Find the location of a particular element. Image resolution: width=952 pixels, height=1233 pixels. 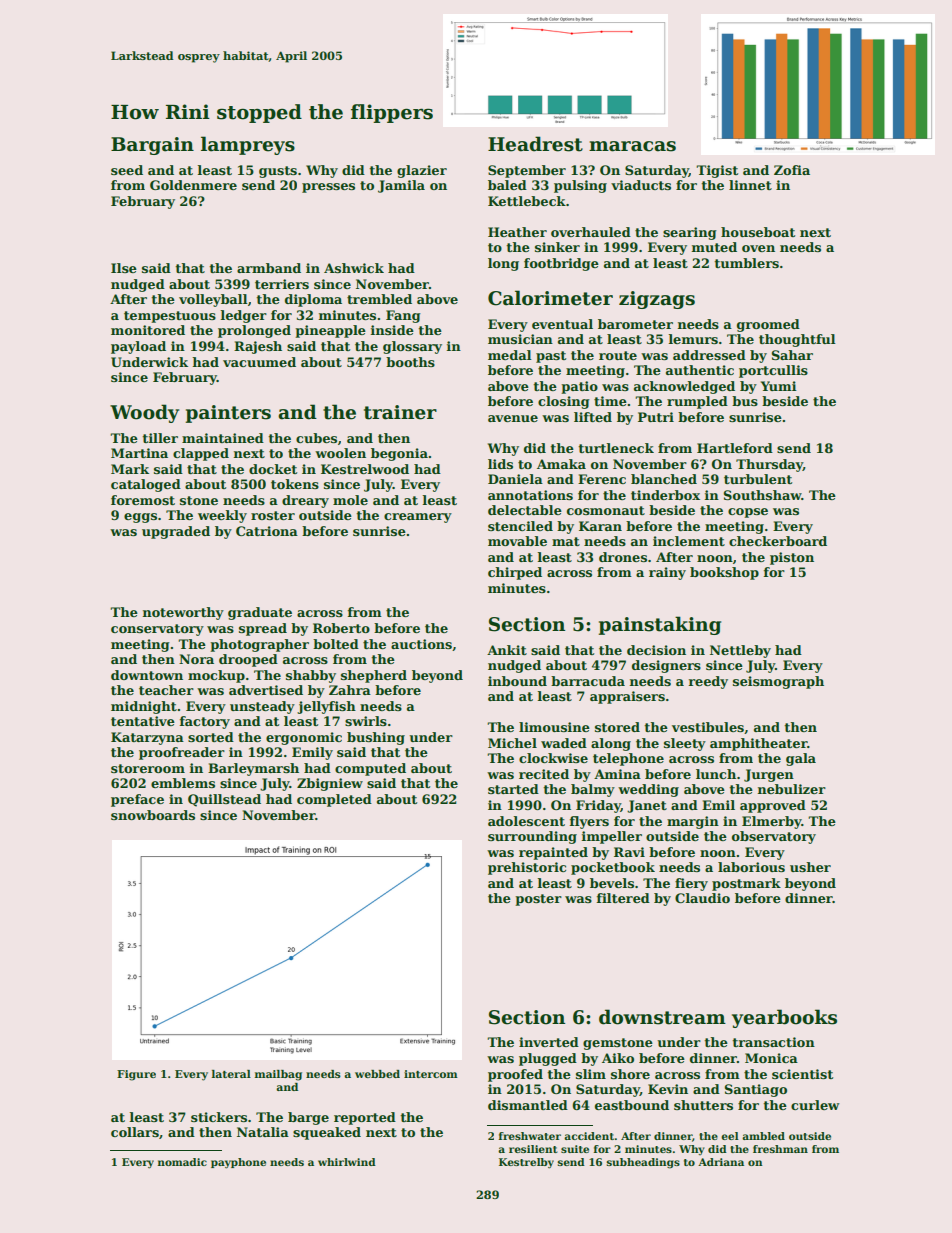

Kettlebeck is located at coordinates (527, 201).
